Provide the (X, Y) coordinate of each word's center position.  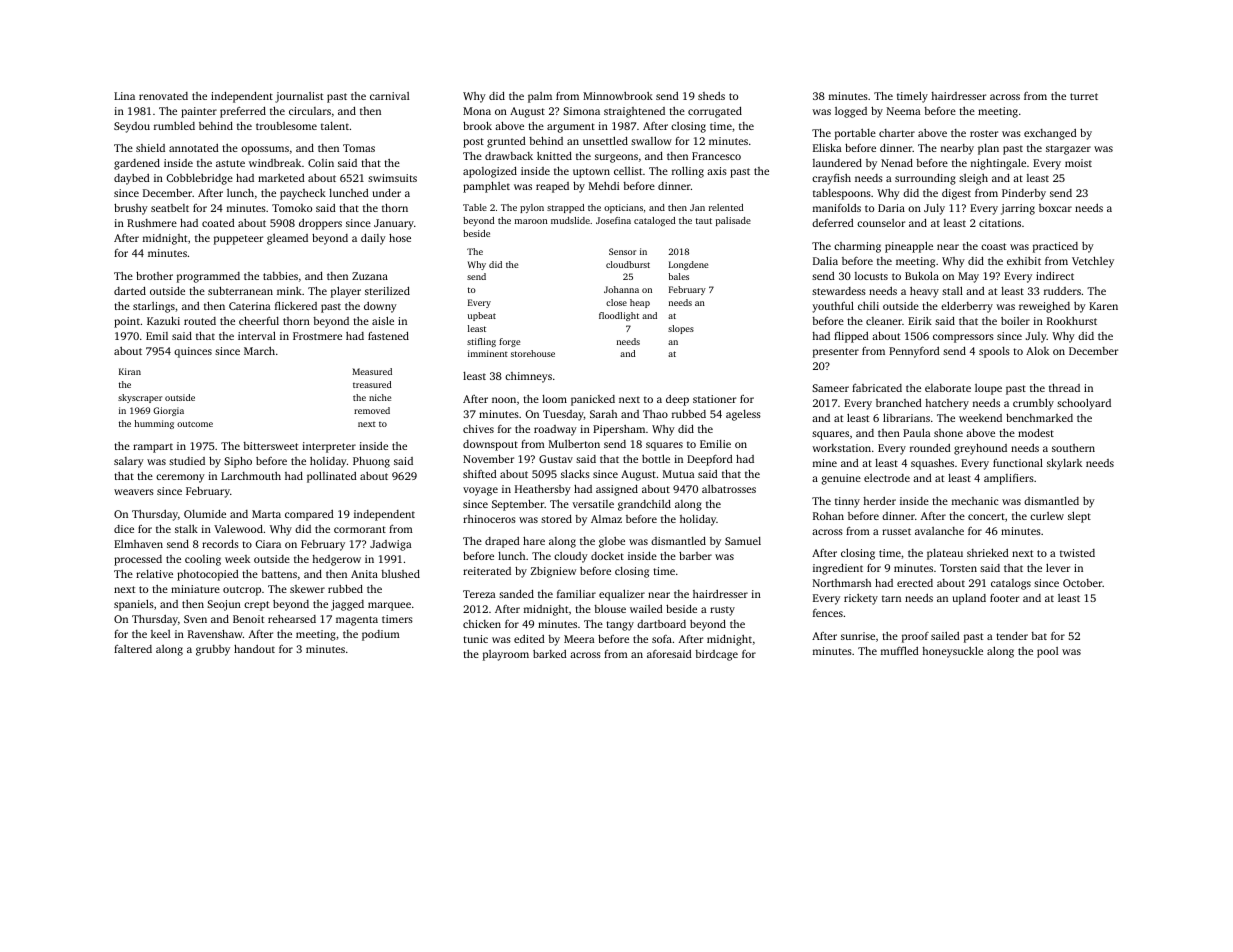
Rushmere (152, 223)
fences (828, 612)
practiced (1055, 247)
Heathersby (543, 490)
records (220, 544)
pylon (532, 208)
